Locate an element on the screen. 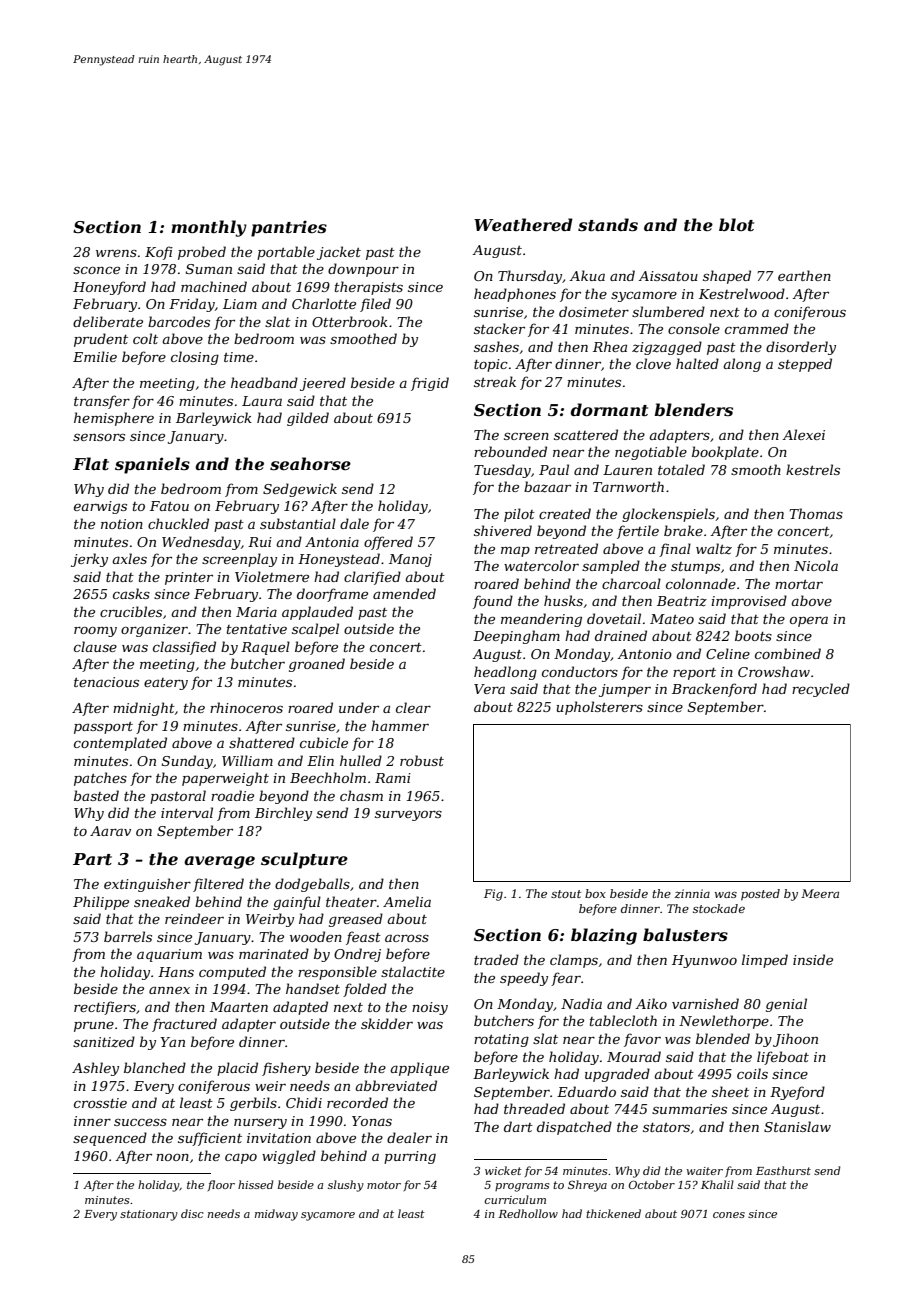  transfer is located at coordinates (102, 402).
